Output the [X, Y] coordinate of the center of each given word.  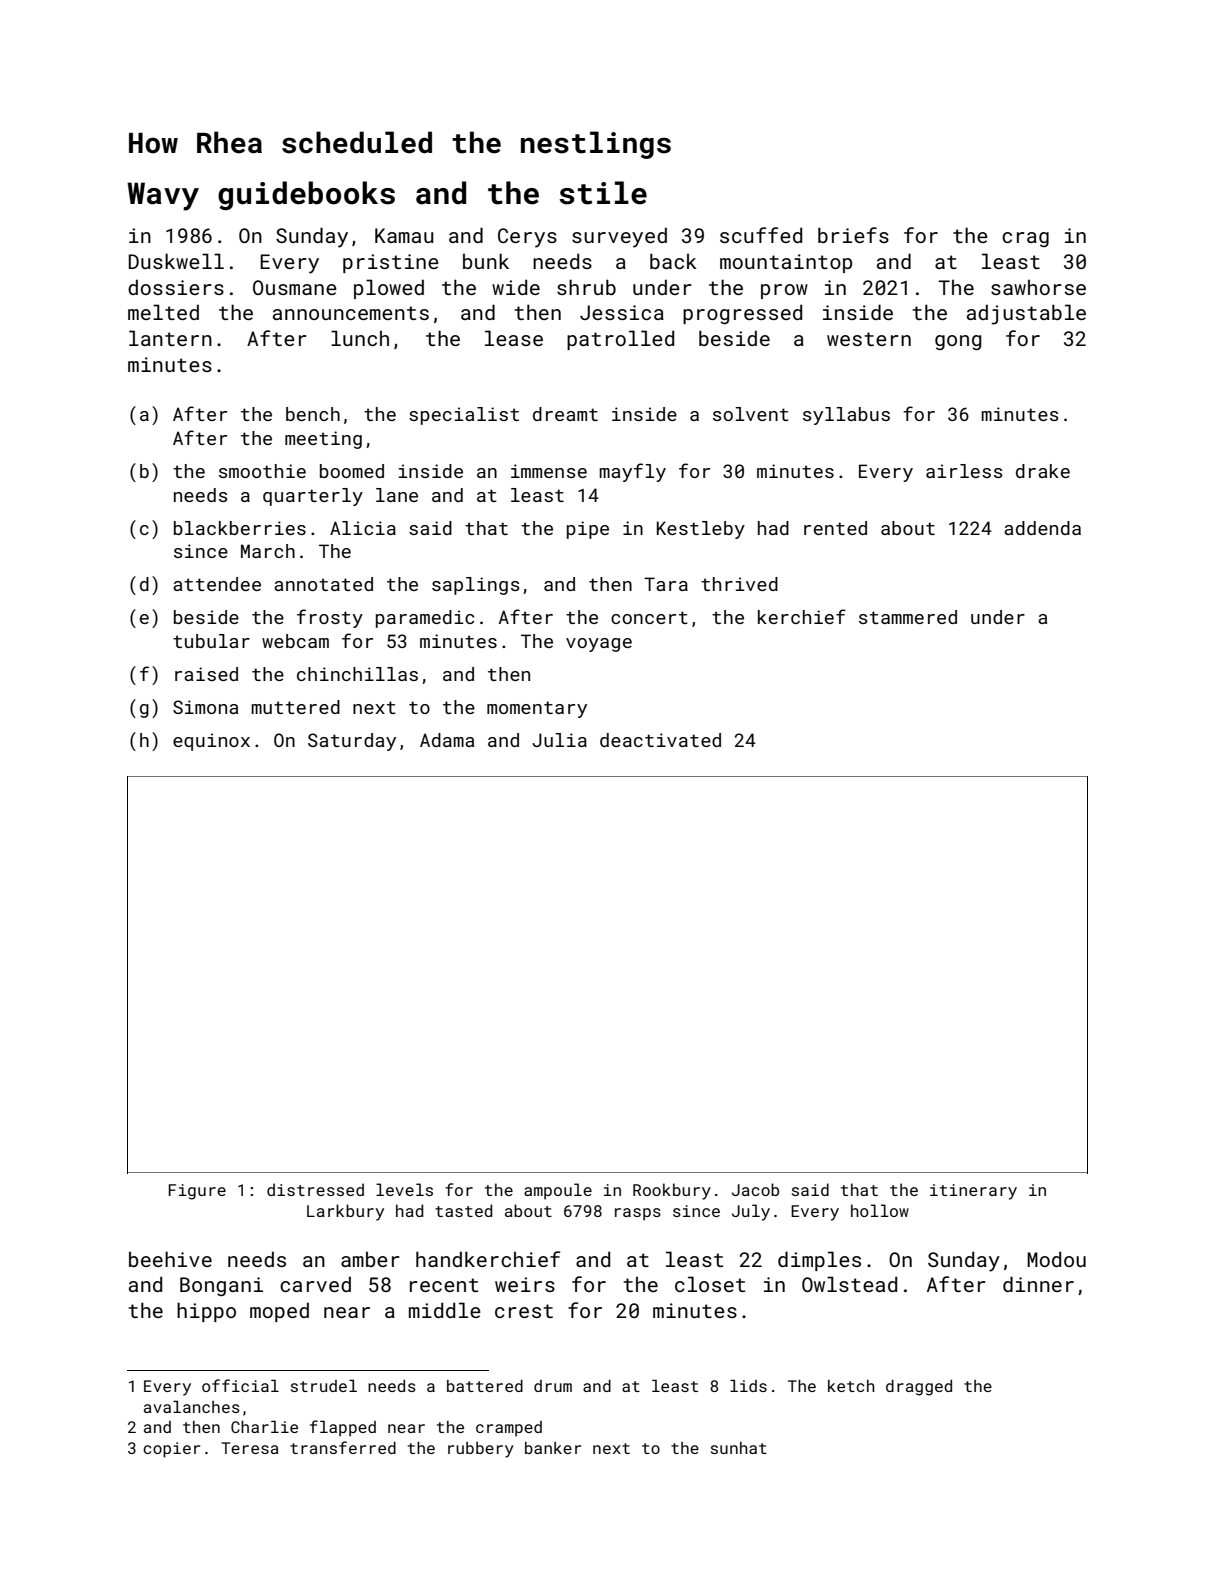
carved [315, 1284]
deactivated [660, 740]
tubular [211, 641]
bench [313, 414]
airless [964, 471]
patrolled [620, 340]
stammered [908, 617]
